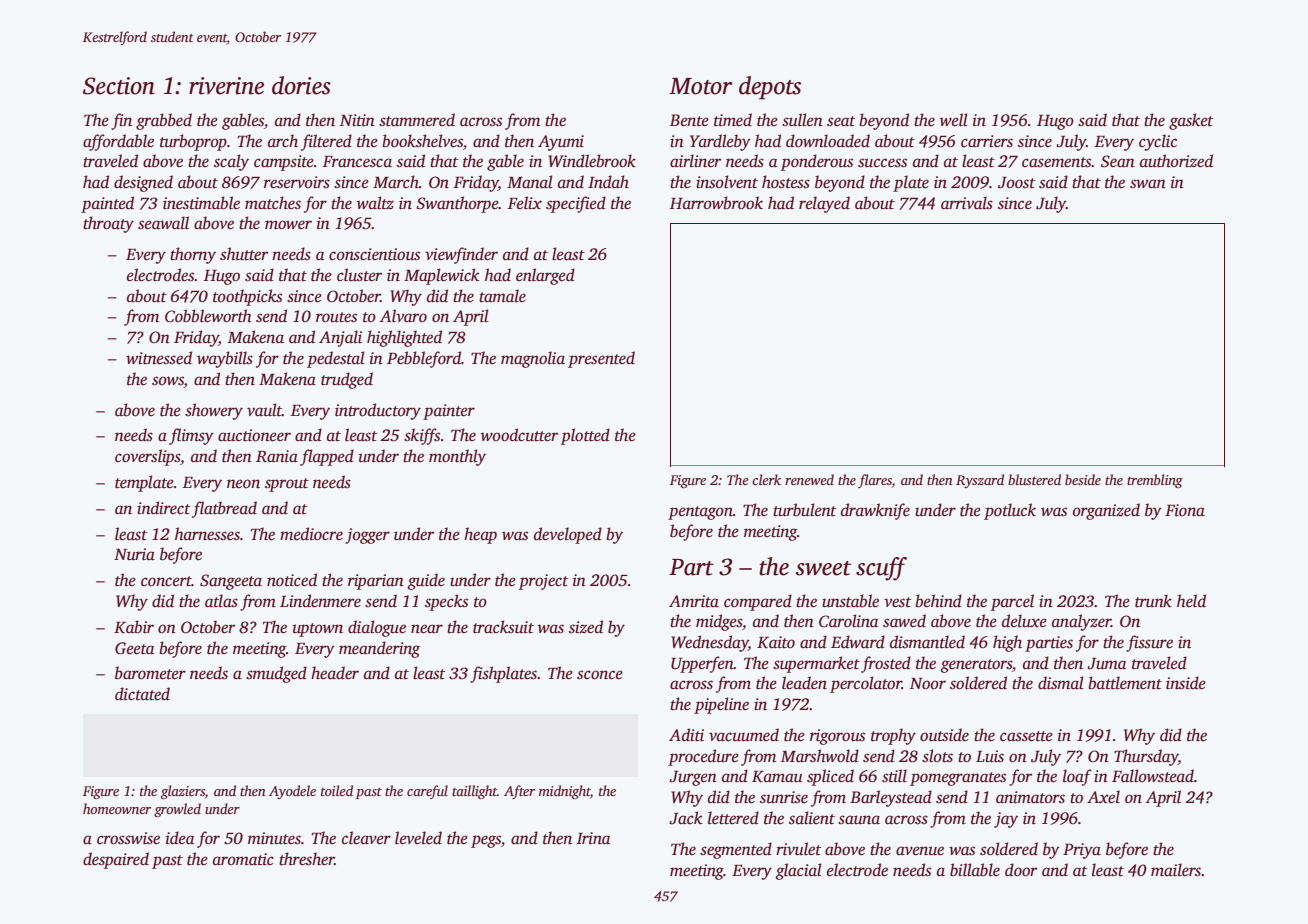  Describe the element at coordinates (243, 859) in the screenshot. I see `aromatic` at that location.
